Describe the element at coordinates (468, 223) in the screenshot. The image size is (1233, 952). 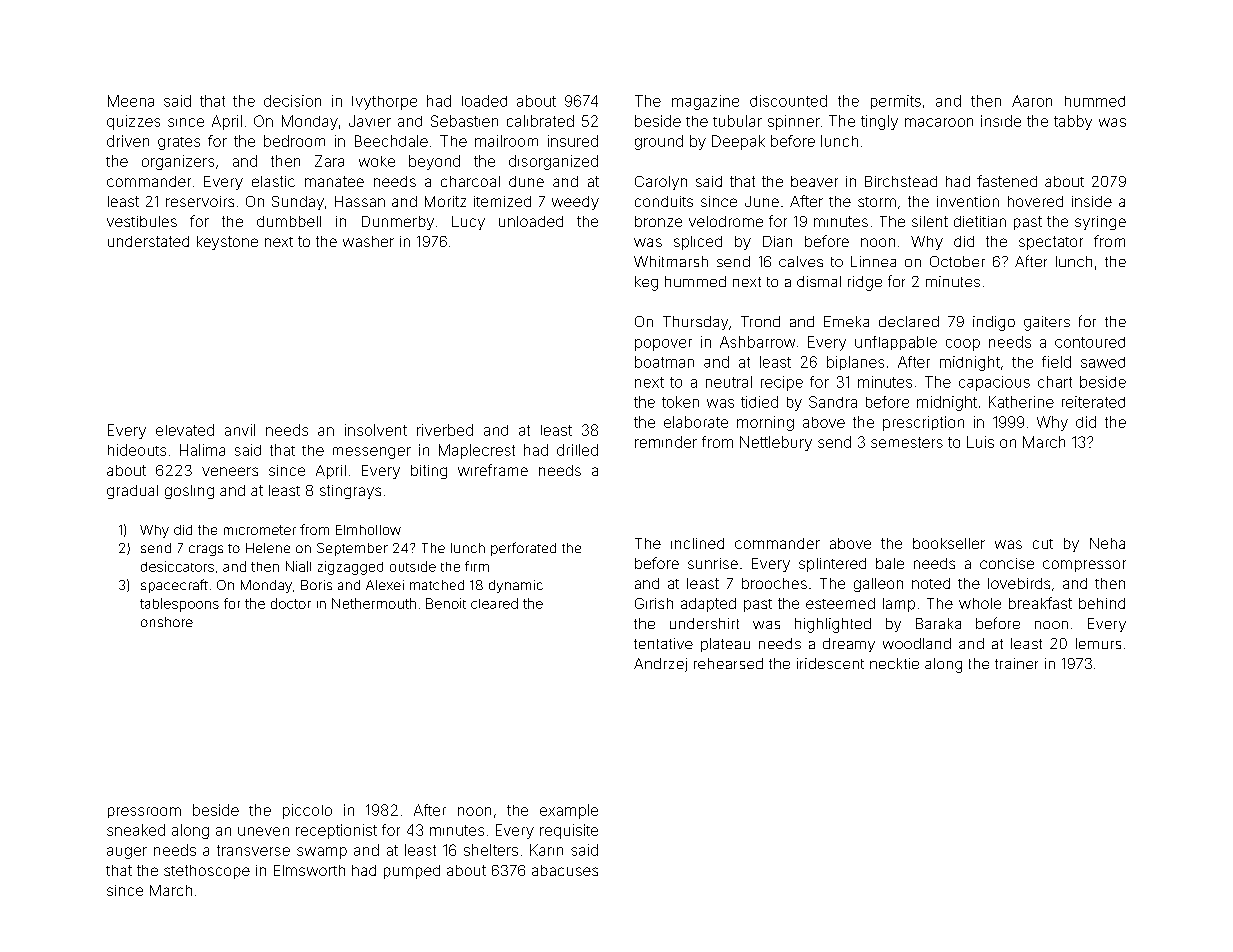
I see `Lucy` at that location.
